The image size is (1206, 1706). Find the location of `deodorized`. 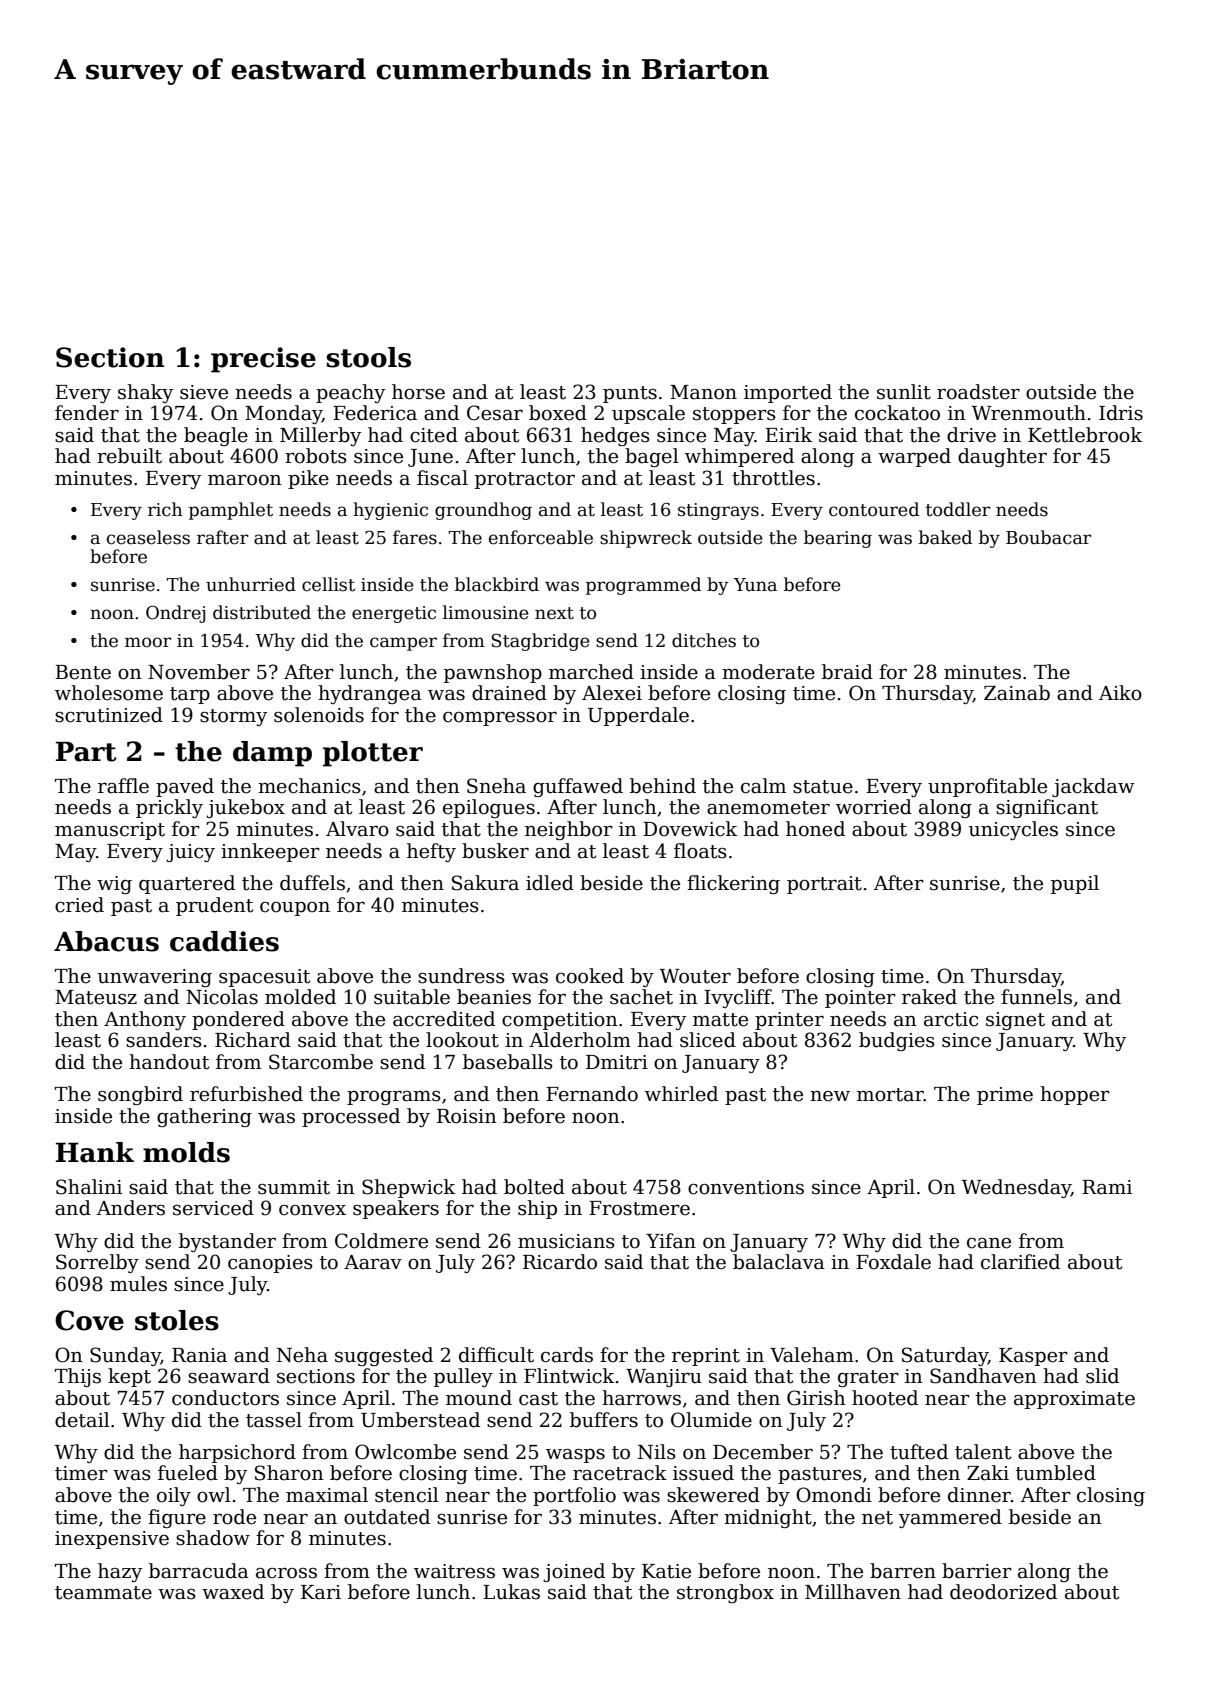

deodorized is located at coordinates (1003, 1592).
